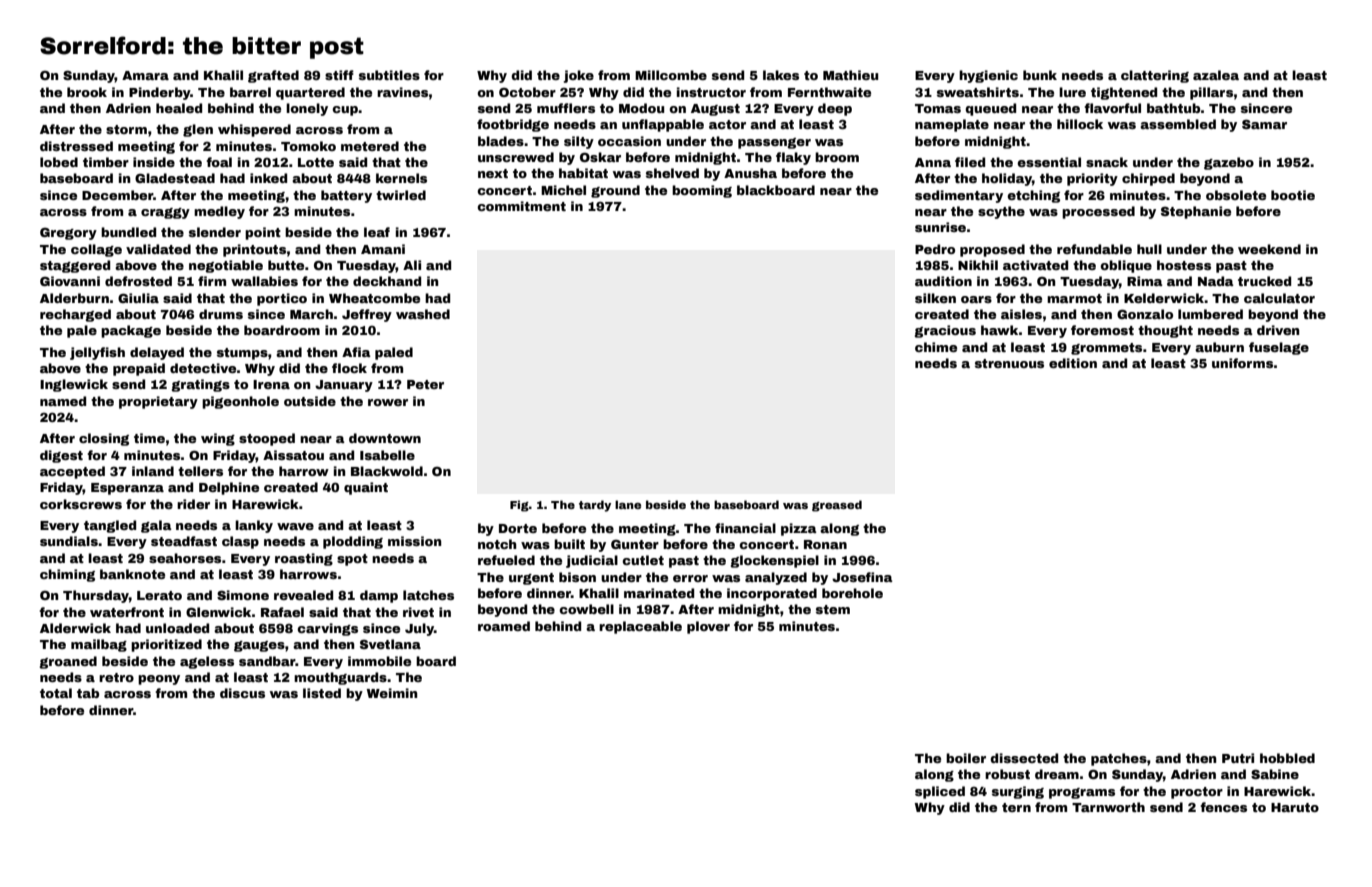 This screenshot has height=887, width=1372. What do you see at coordinates (1108, 807) in the screenshot?
I see `Tarnworth` at bounding box center [1108, 807].
